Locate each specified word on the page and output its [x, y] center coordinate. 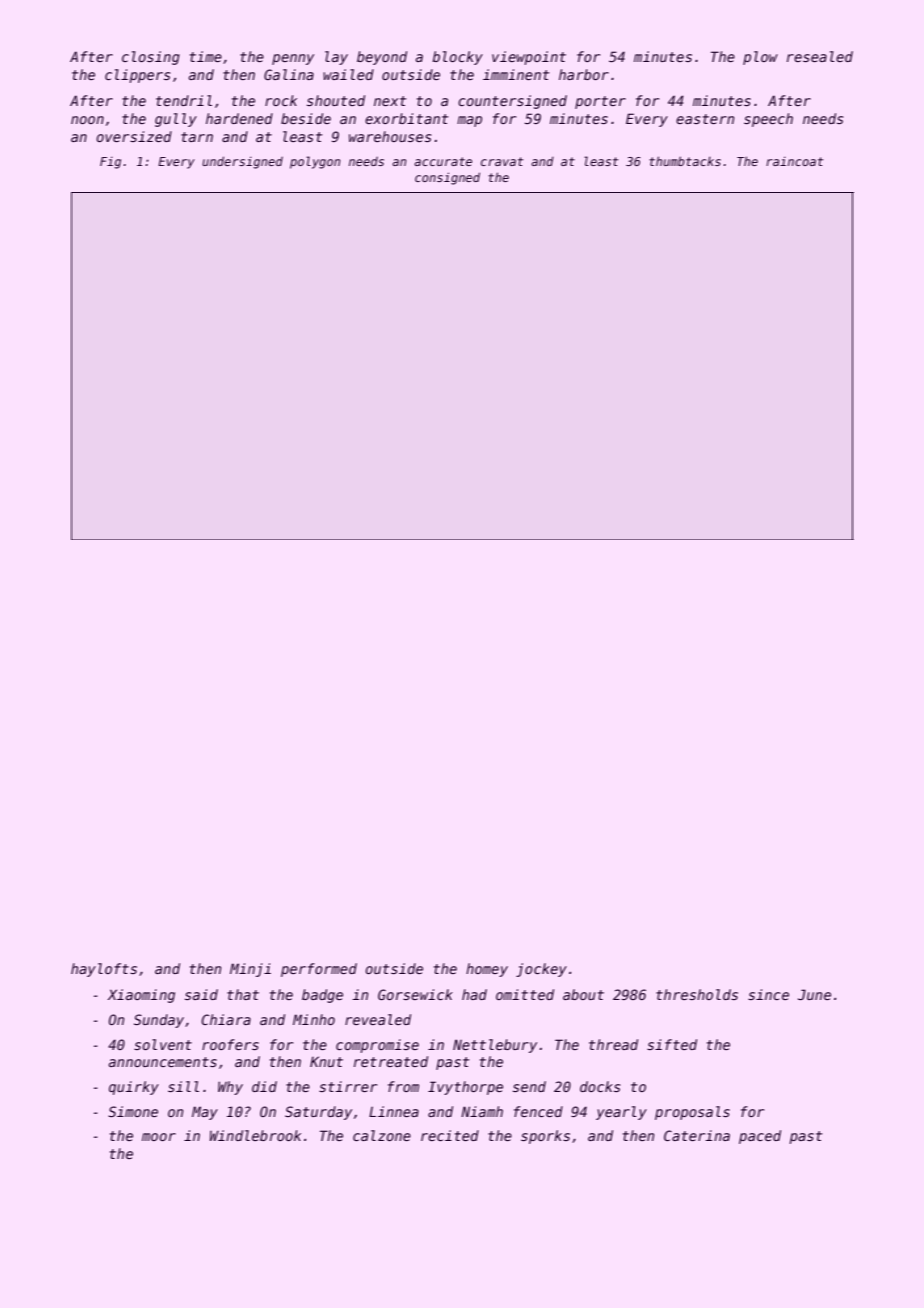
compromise [377, 1046]
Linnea [394, 1111]
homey [487, 970]
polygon [315, 162]
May [205, 1113]
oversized [134, 136]
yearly [621, 1113]
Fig [110, 163]
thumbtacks [685, 161]
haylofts [104, 970]
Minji [250, 970]
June [814, 994]
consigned [447, 178]
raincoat [794, 161]
